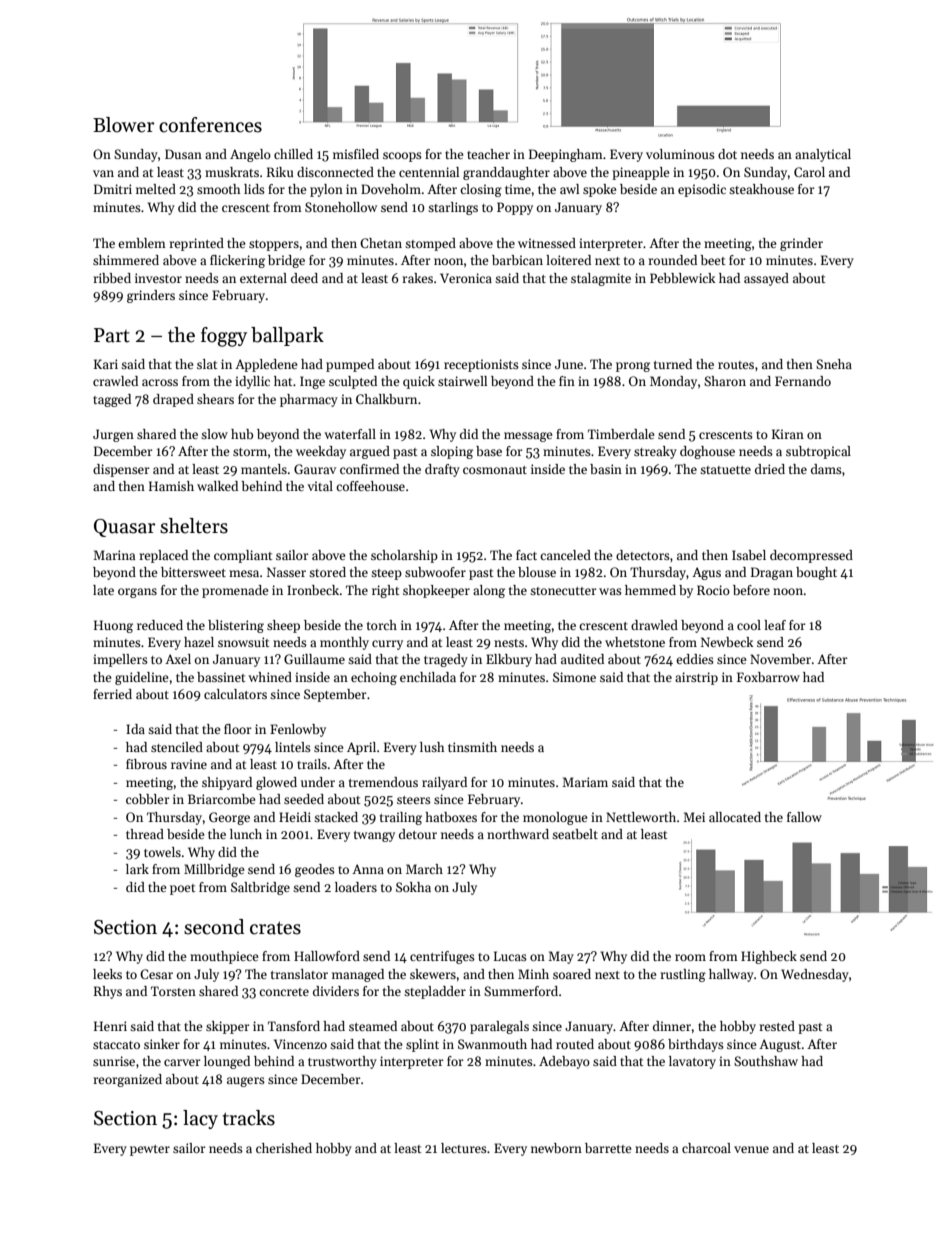 This document has width=952, height=1233. What do you see at coordinates (413, 887) in the document?
I see `Sokha` at bounding box center [413, 887].
